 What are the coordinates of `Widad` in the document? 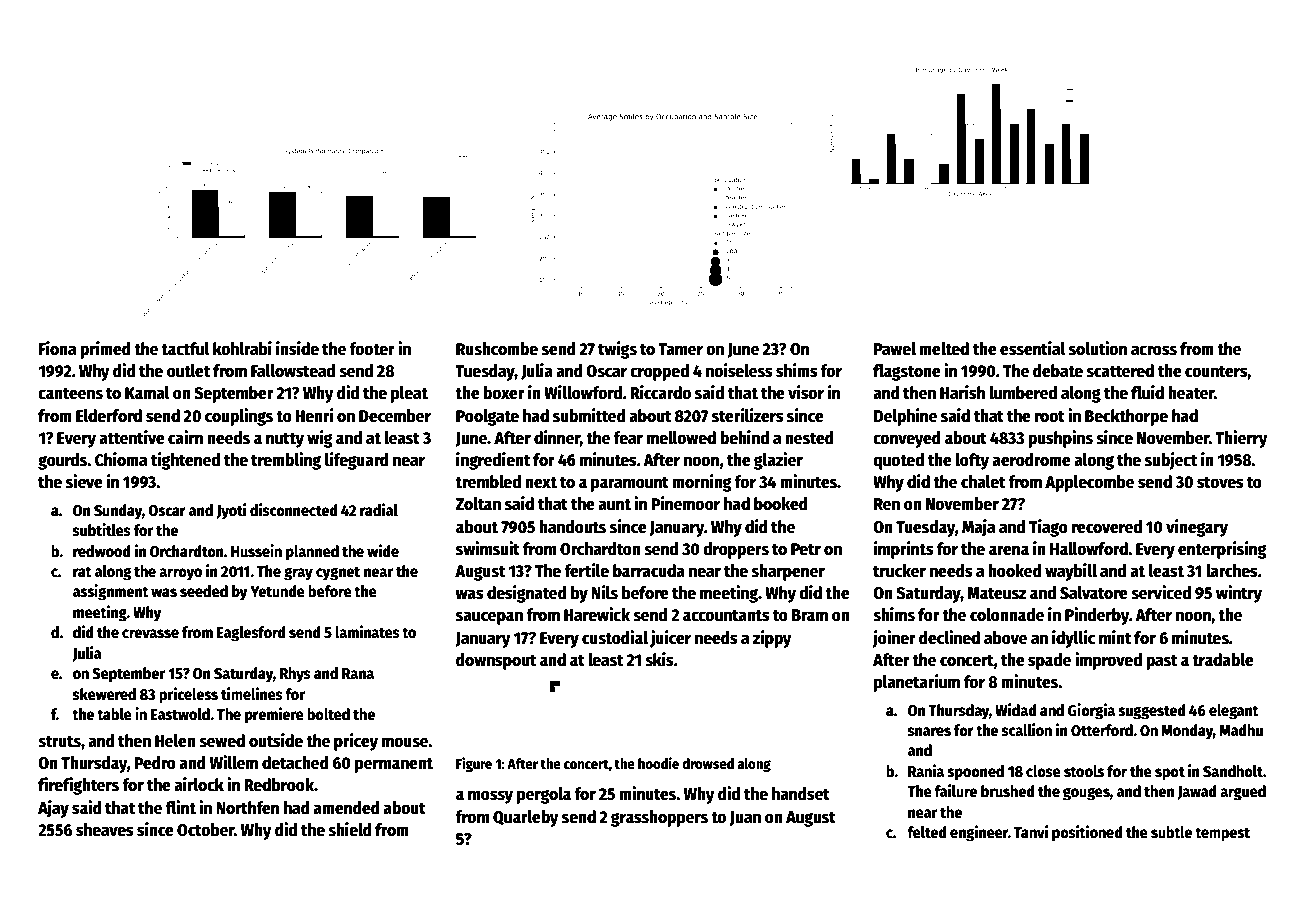 It's located at (1016, 709).
